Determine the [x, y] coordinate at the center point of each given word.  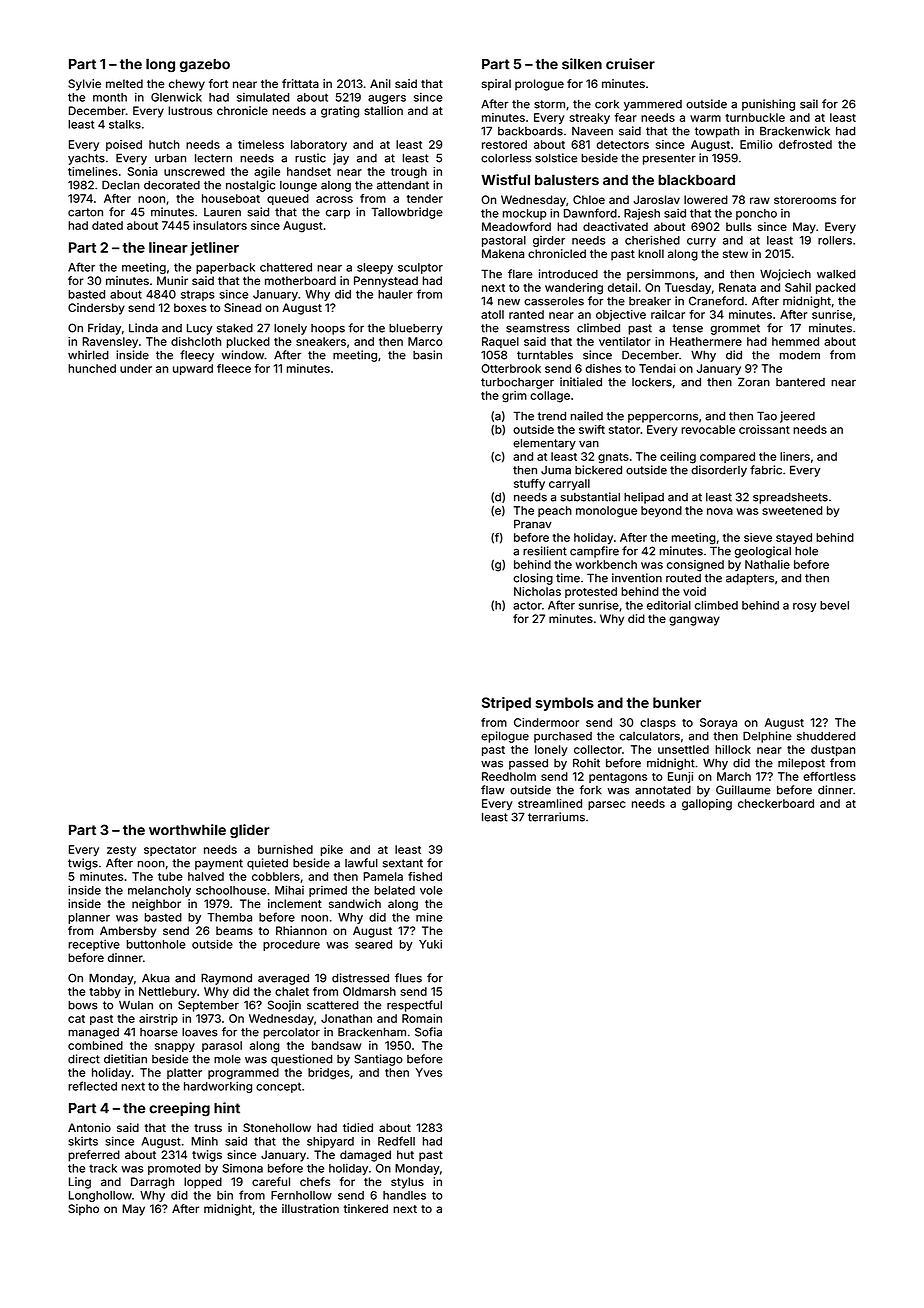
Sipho [83, 1210]
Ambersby [128, 932]
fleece [234, 368]
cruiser [630, 64]
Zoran [754, 382]
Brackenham [372, 1032]
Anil [380, 83]
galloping [707, 805]
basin [427, 355]
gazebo [205, 65]
